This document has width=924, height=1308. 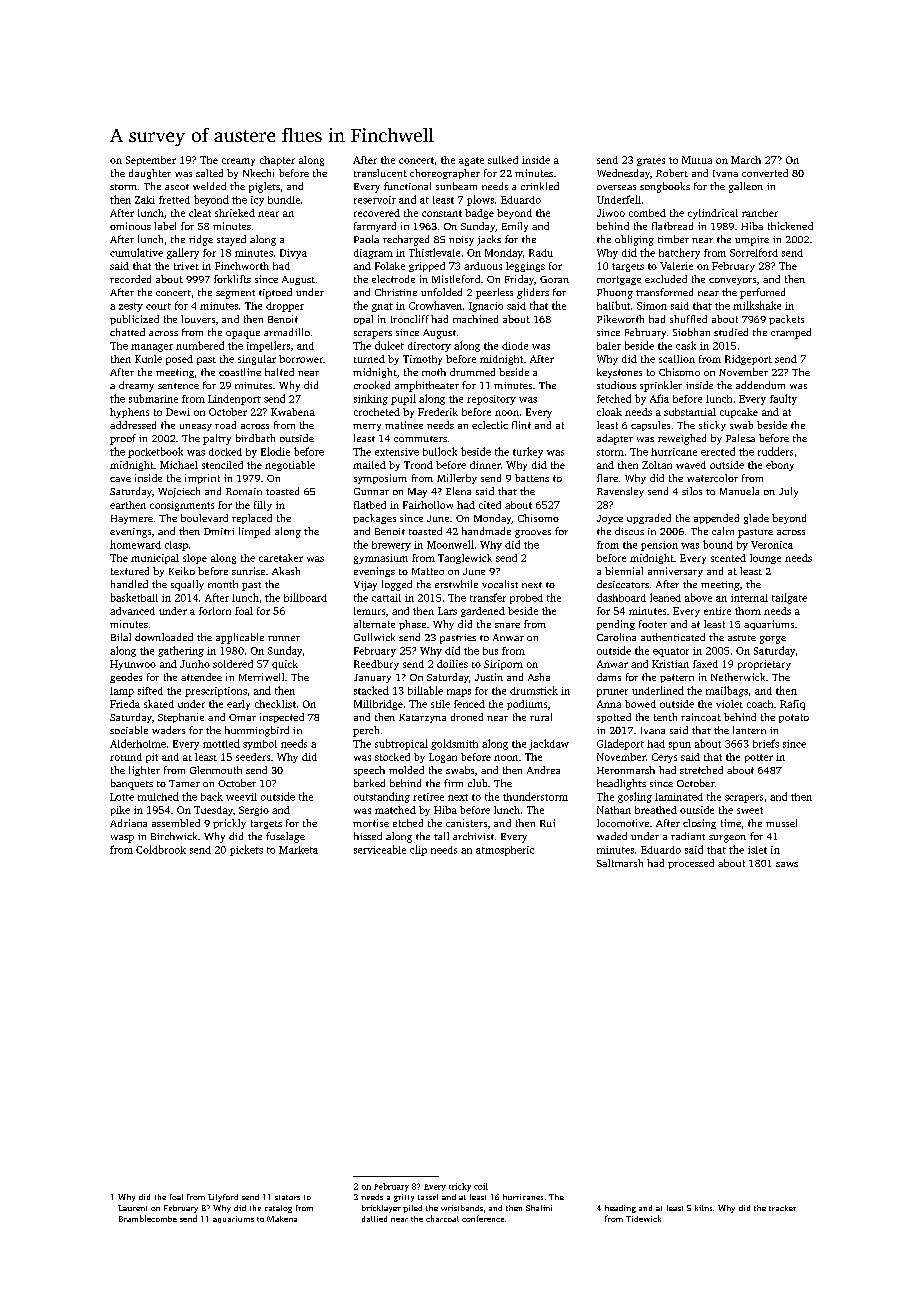 What do you see at coordinates (664, 758) in the document?
I see `Cerys` at bounding box center [664, 758].
